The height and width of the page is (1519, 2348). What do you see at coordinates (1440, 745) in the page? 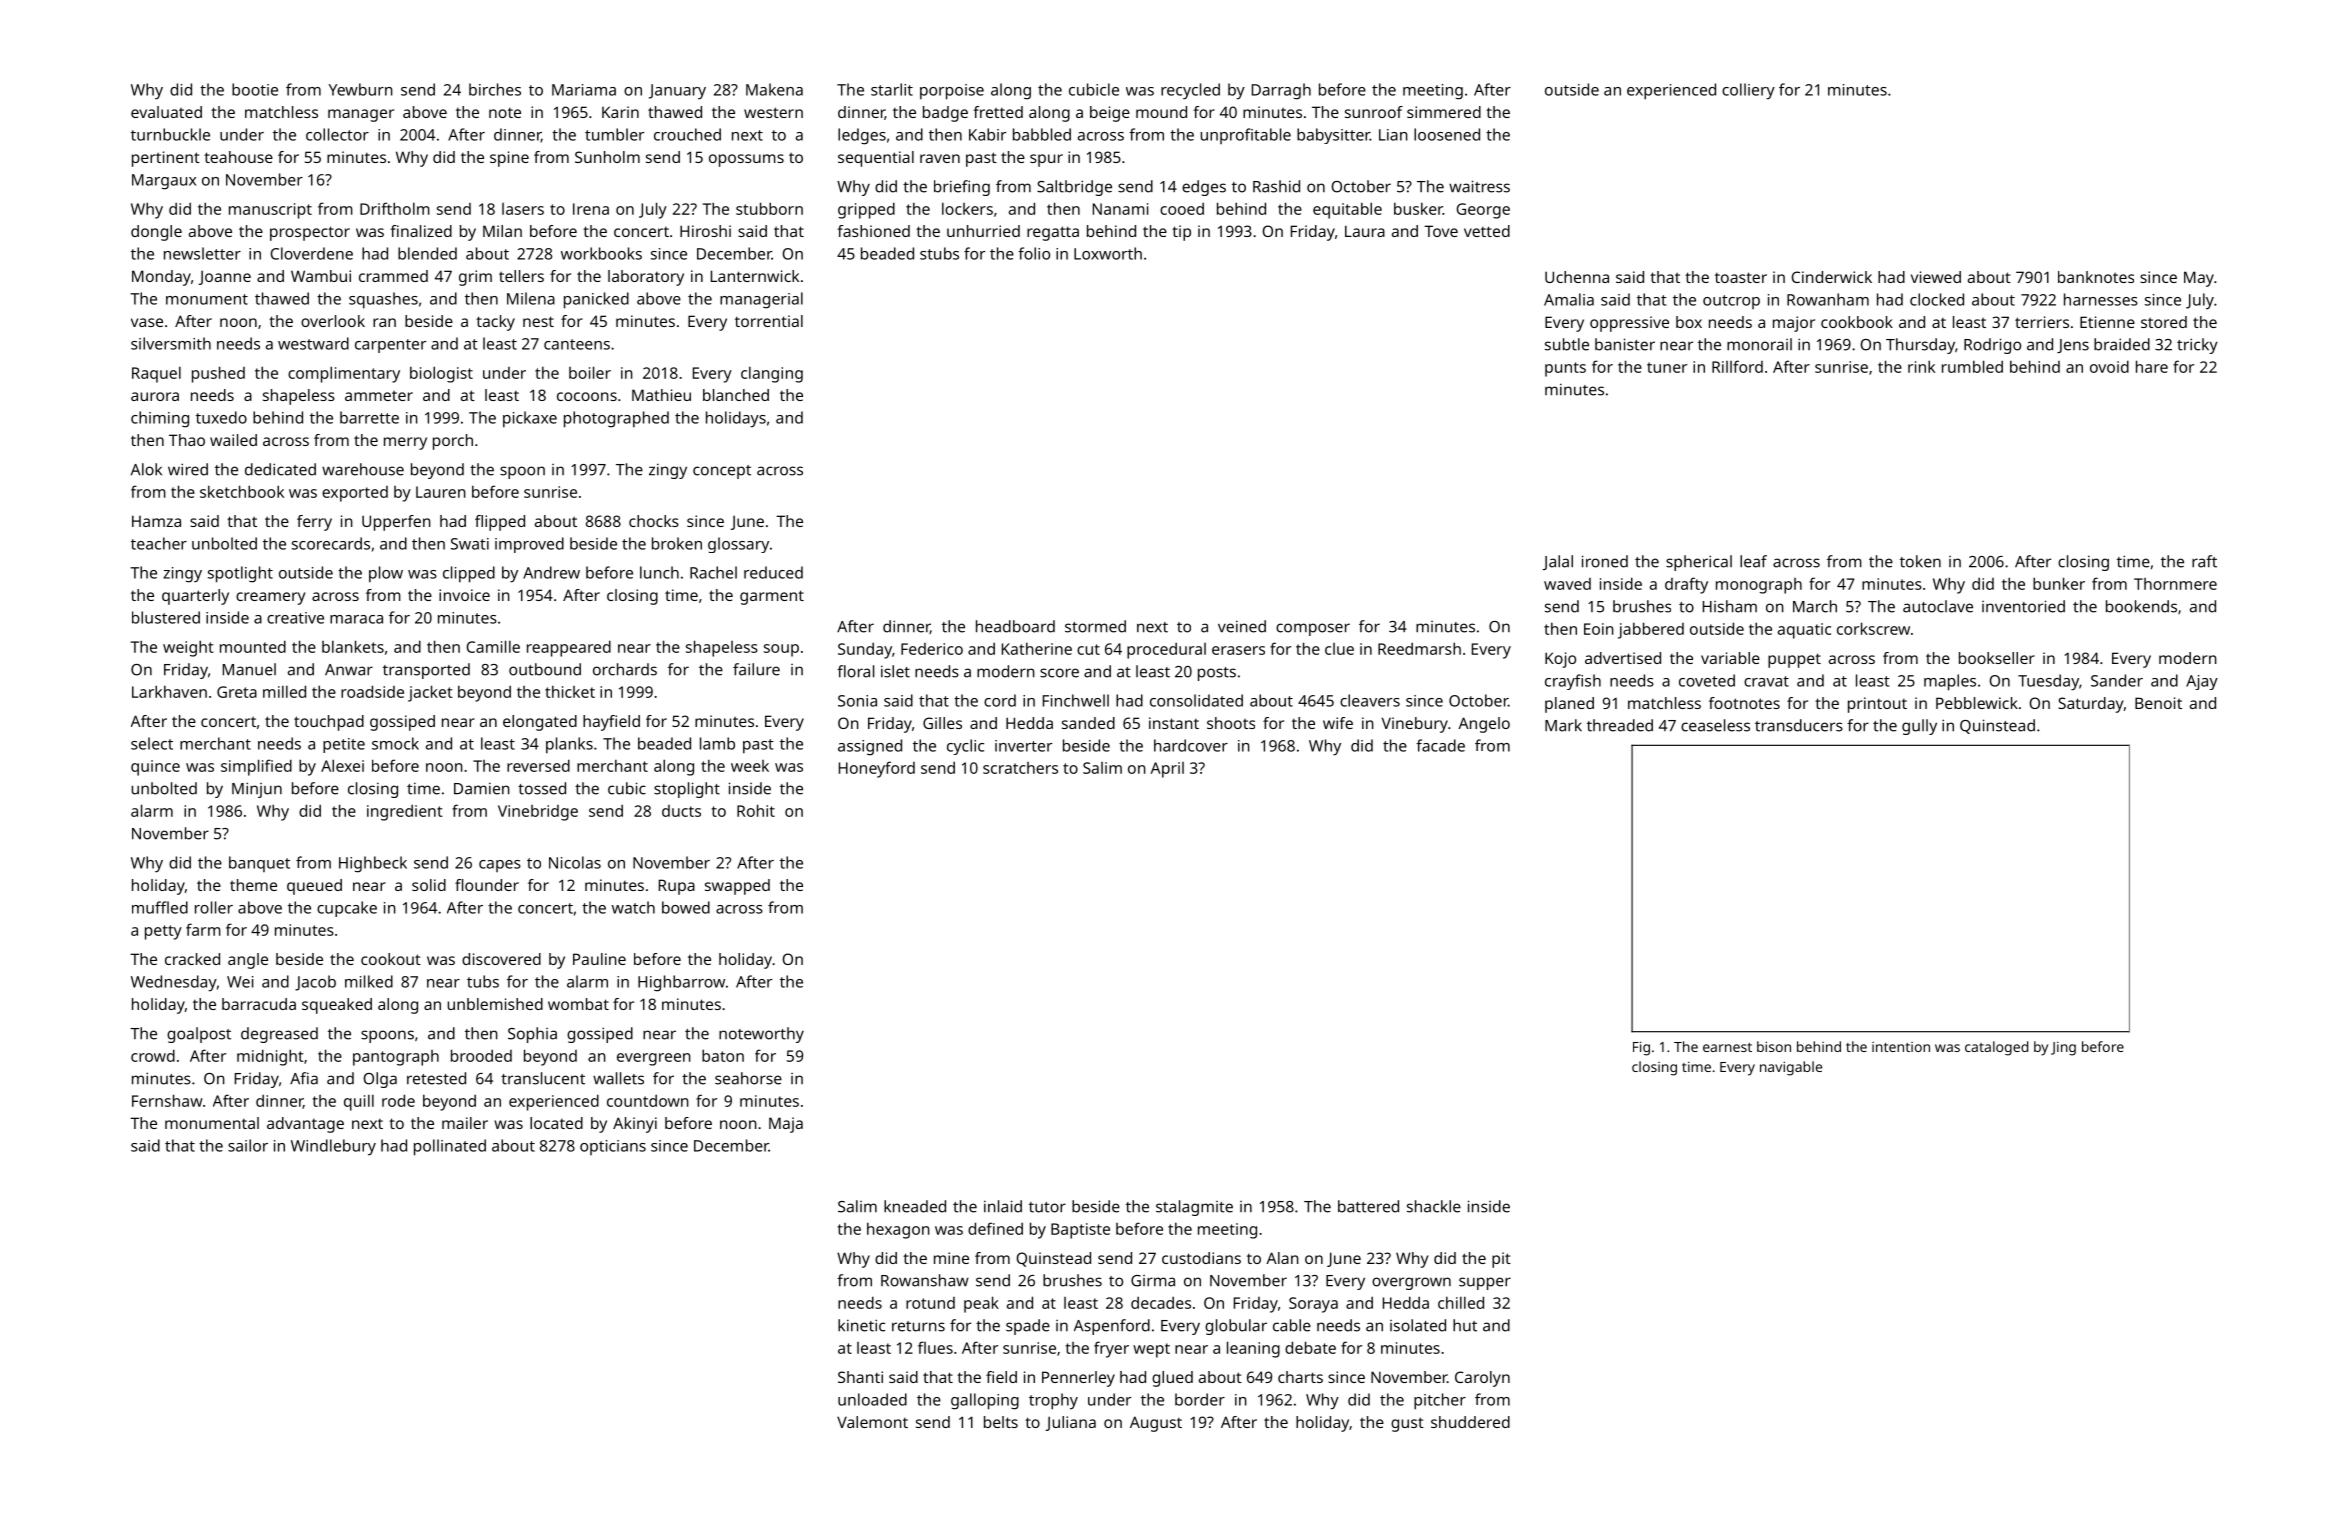
I see `facade` at bounding box center [1440, 745].
